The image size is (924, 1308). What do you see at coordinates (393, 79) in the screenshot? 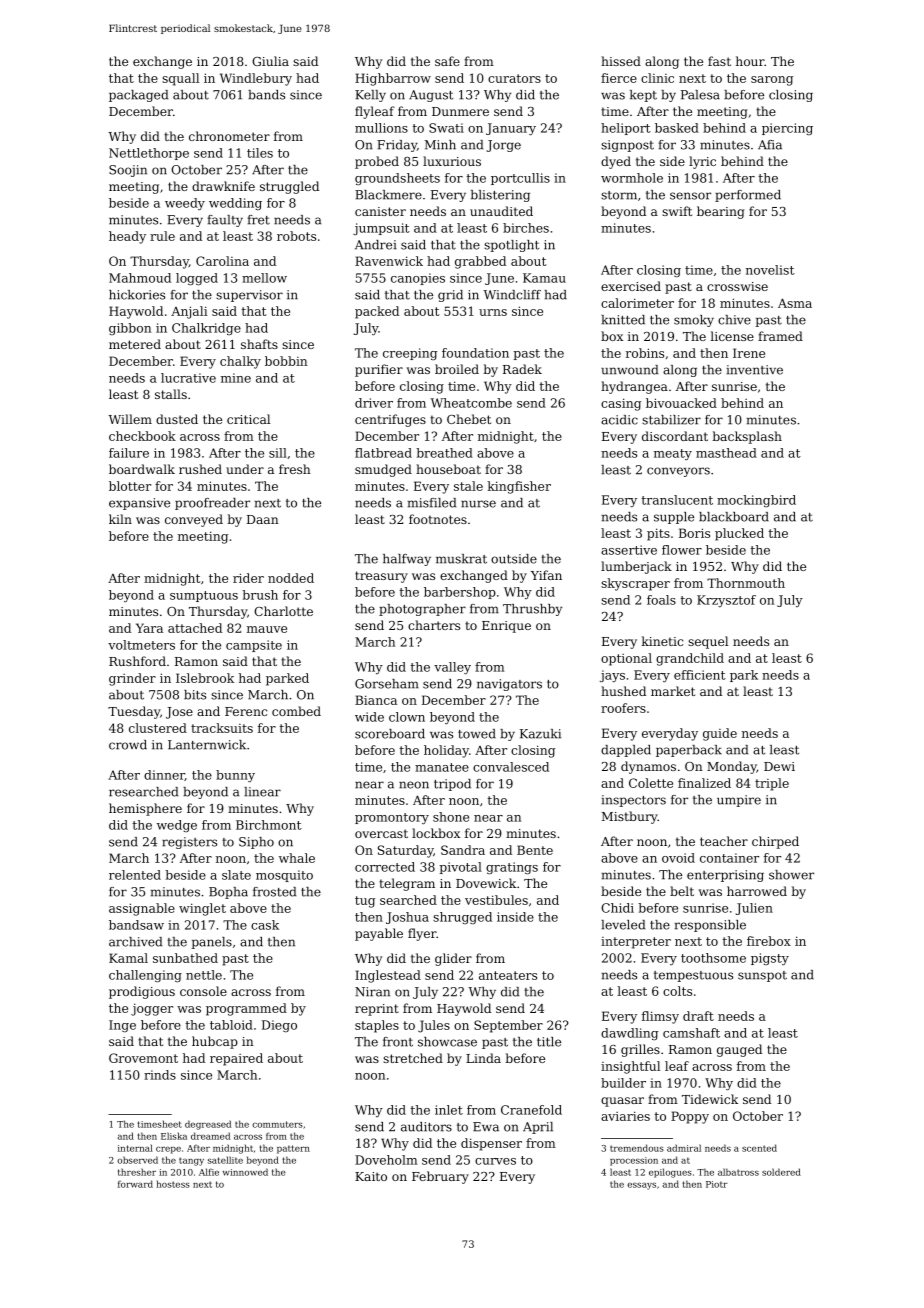
I see `Highbarrow` at bounding box center [393, 79].
